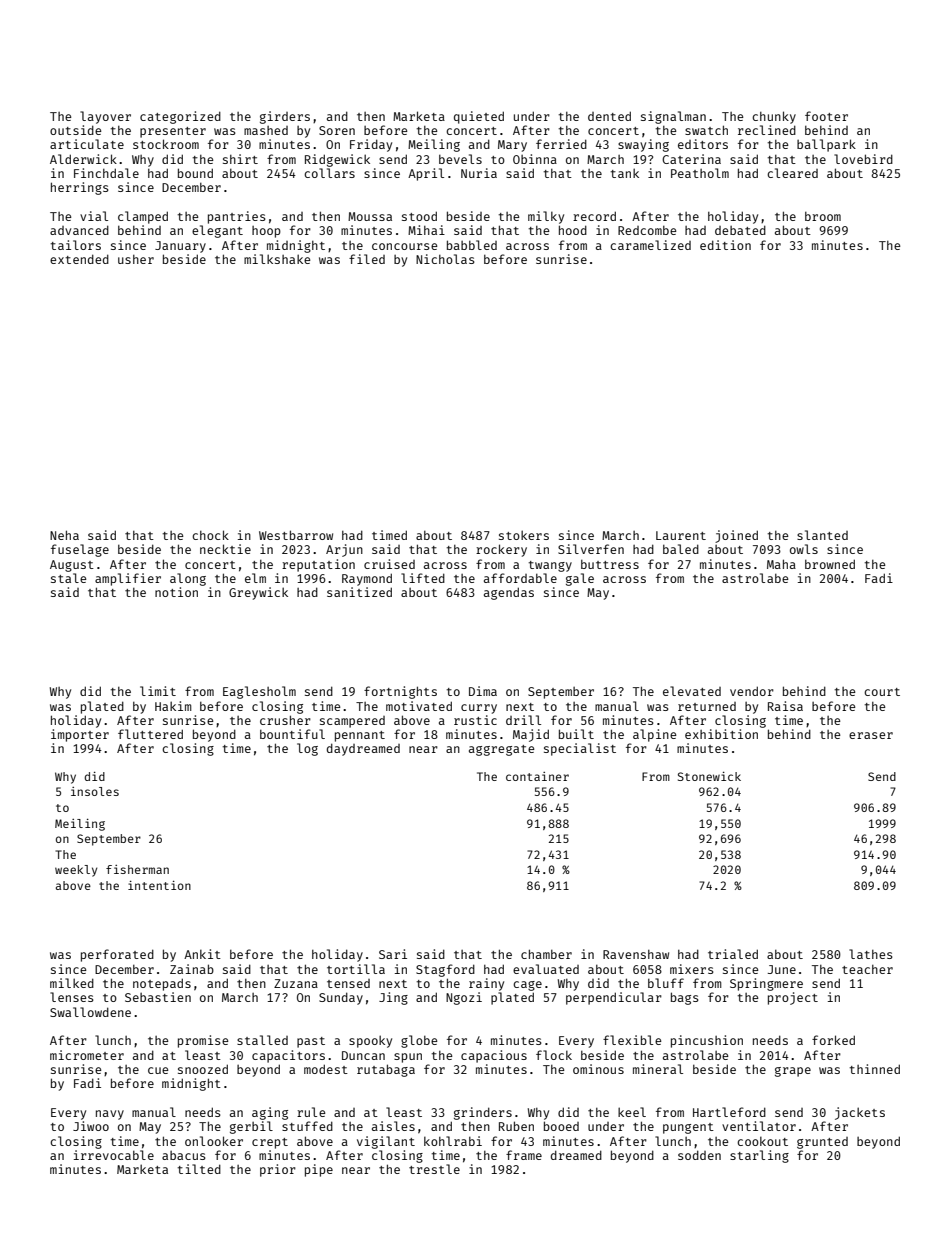  Describe the element at coordinates (80, 735) in the document. I see `importer` at that location.
